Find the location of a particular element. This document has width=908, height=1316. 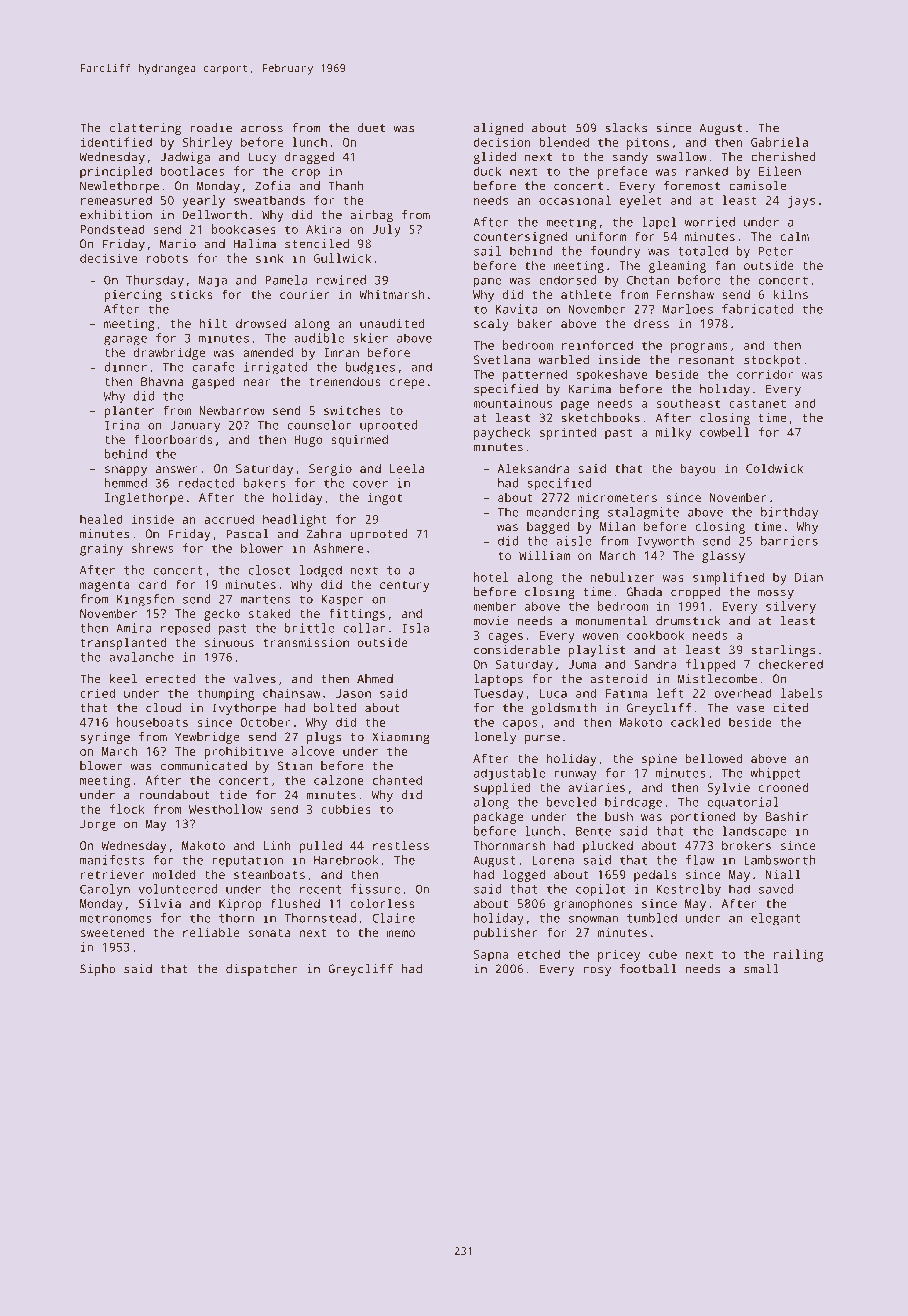

piercing is located at coordinates (133, 296).
